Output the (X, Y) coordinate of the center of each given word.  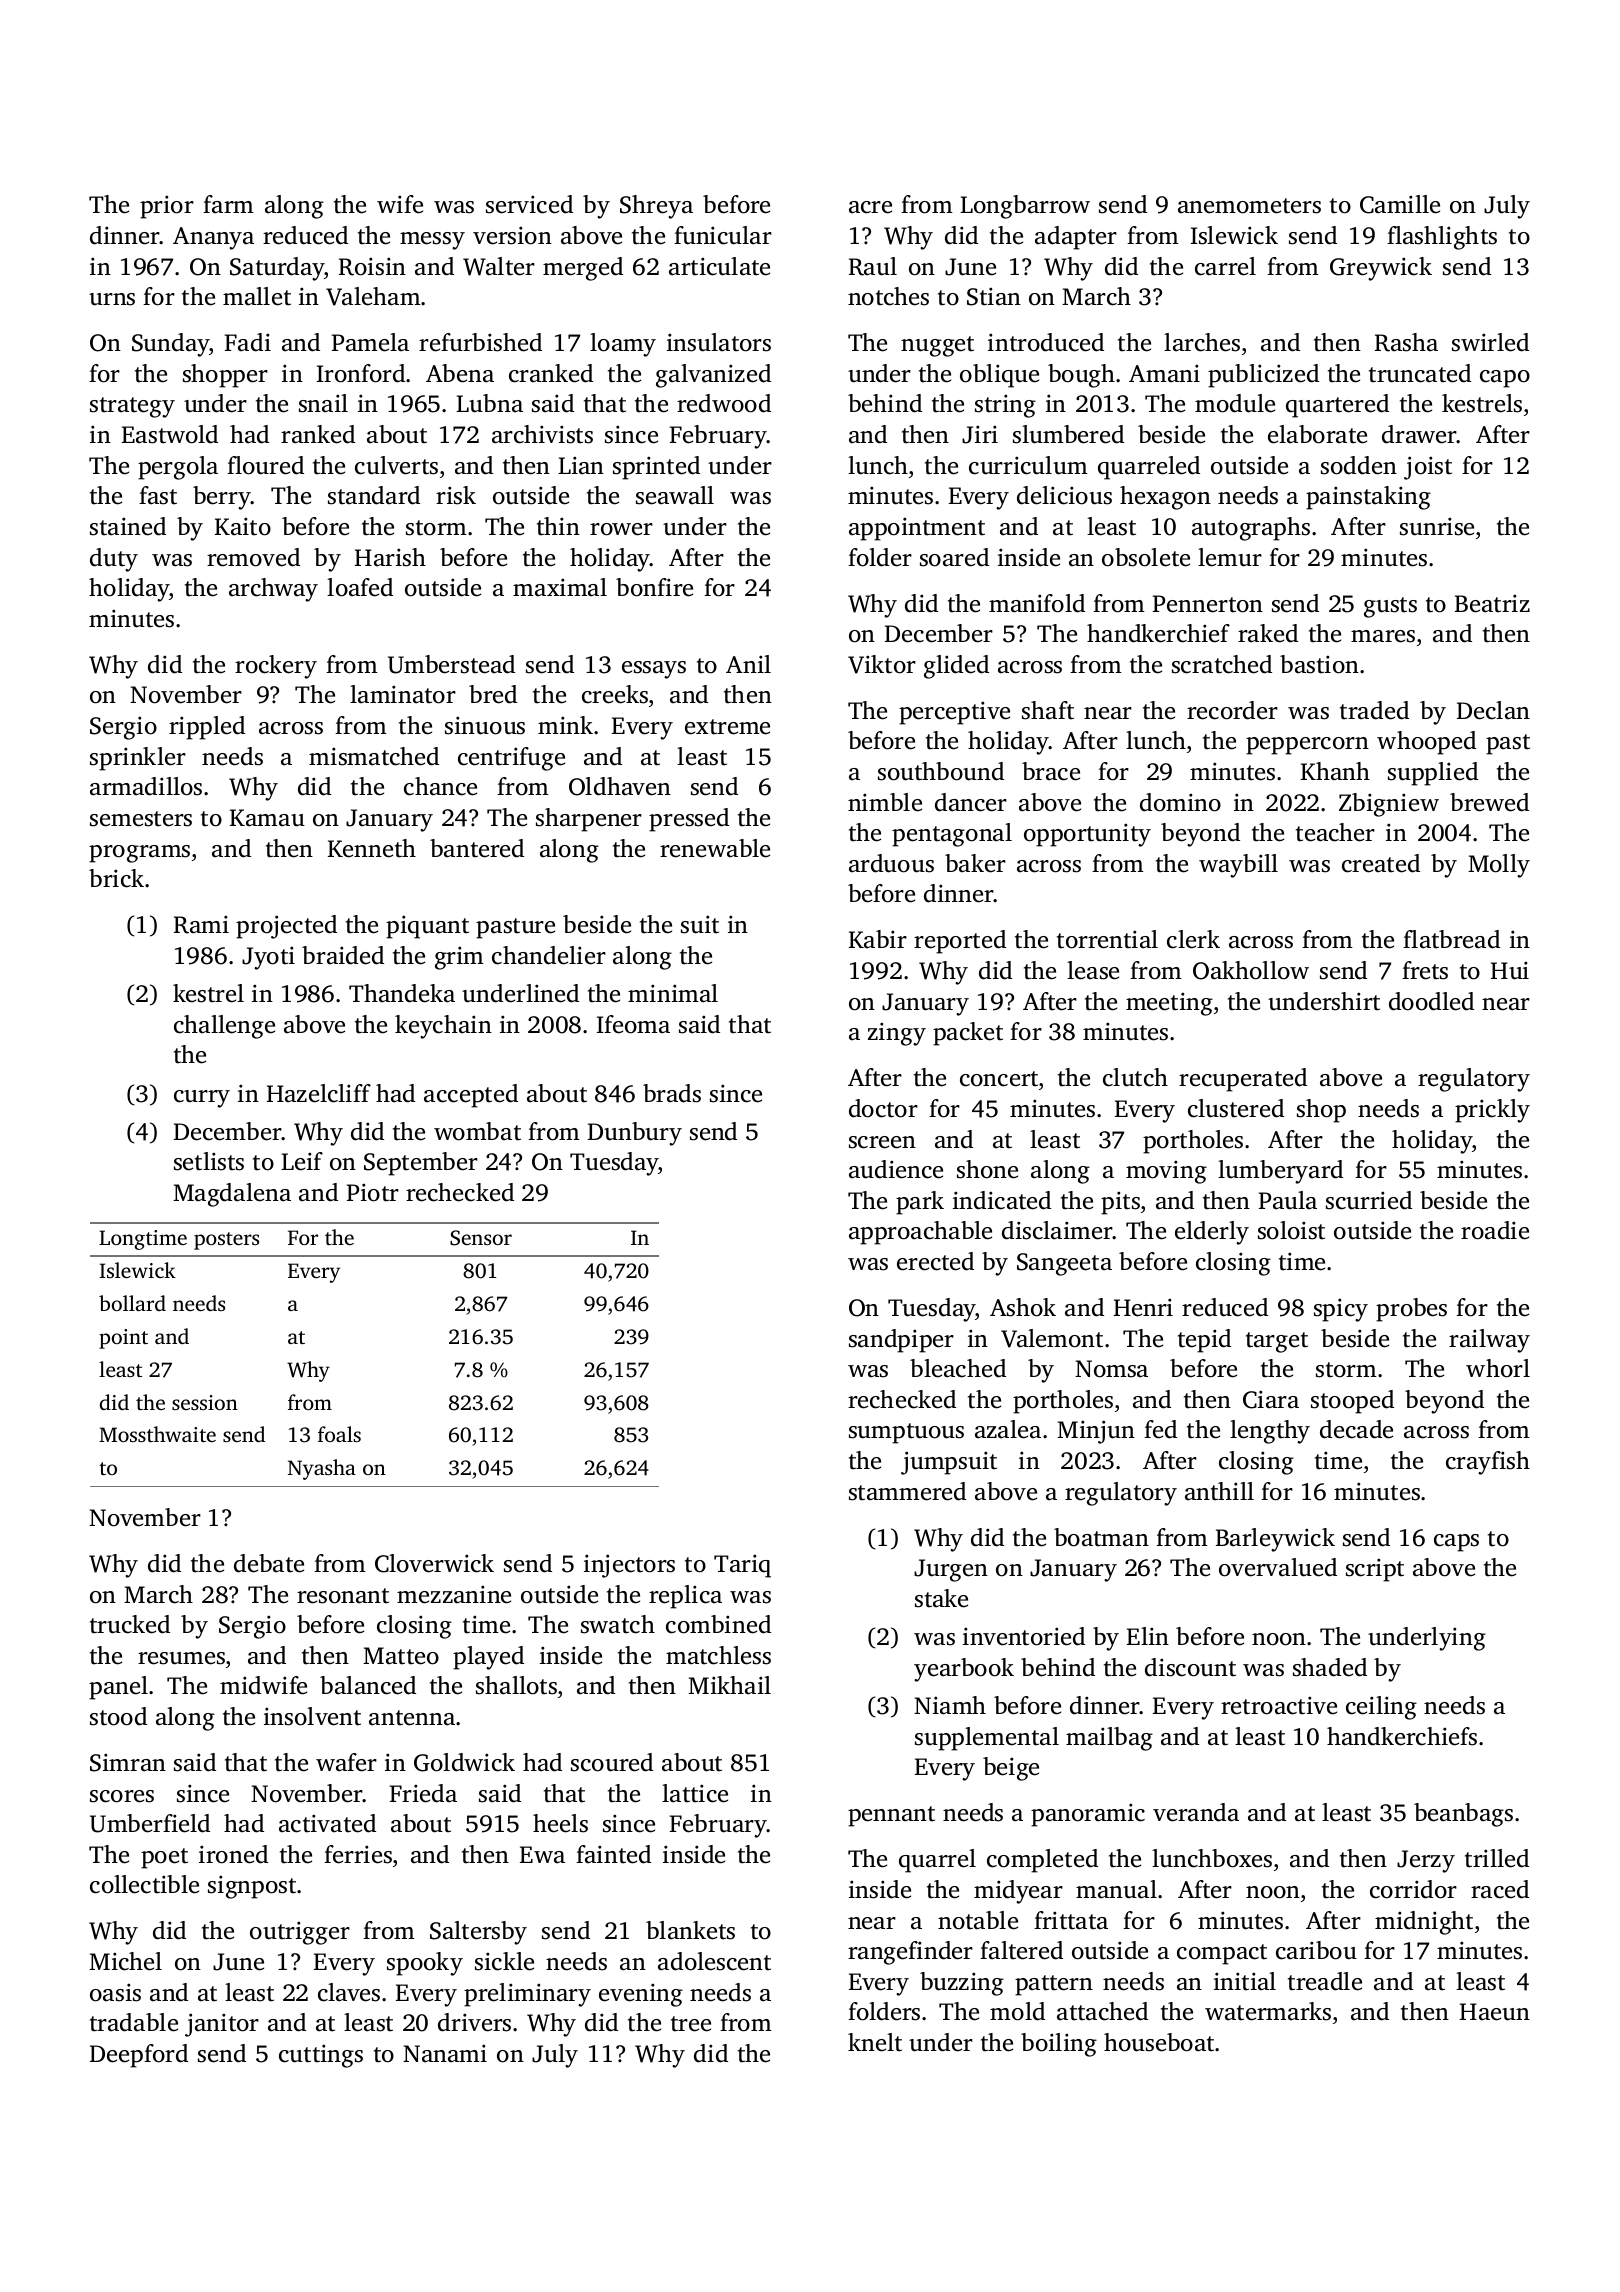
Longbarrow (1025, 207)
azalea (1008, 1429)
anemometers (1249, 206)
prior (167, 207)
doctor (883, 1108)
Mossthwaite (157, 1434)
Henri (1143, 1307)
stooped (1352, 1402)
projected (286, 927)
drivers (474, 2022)
